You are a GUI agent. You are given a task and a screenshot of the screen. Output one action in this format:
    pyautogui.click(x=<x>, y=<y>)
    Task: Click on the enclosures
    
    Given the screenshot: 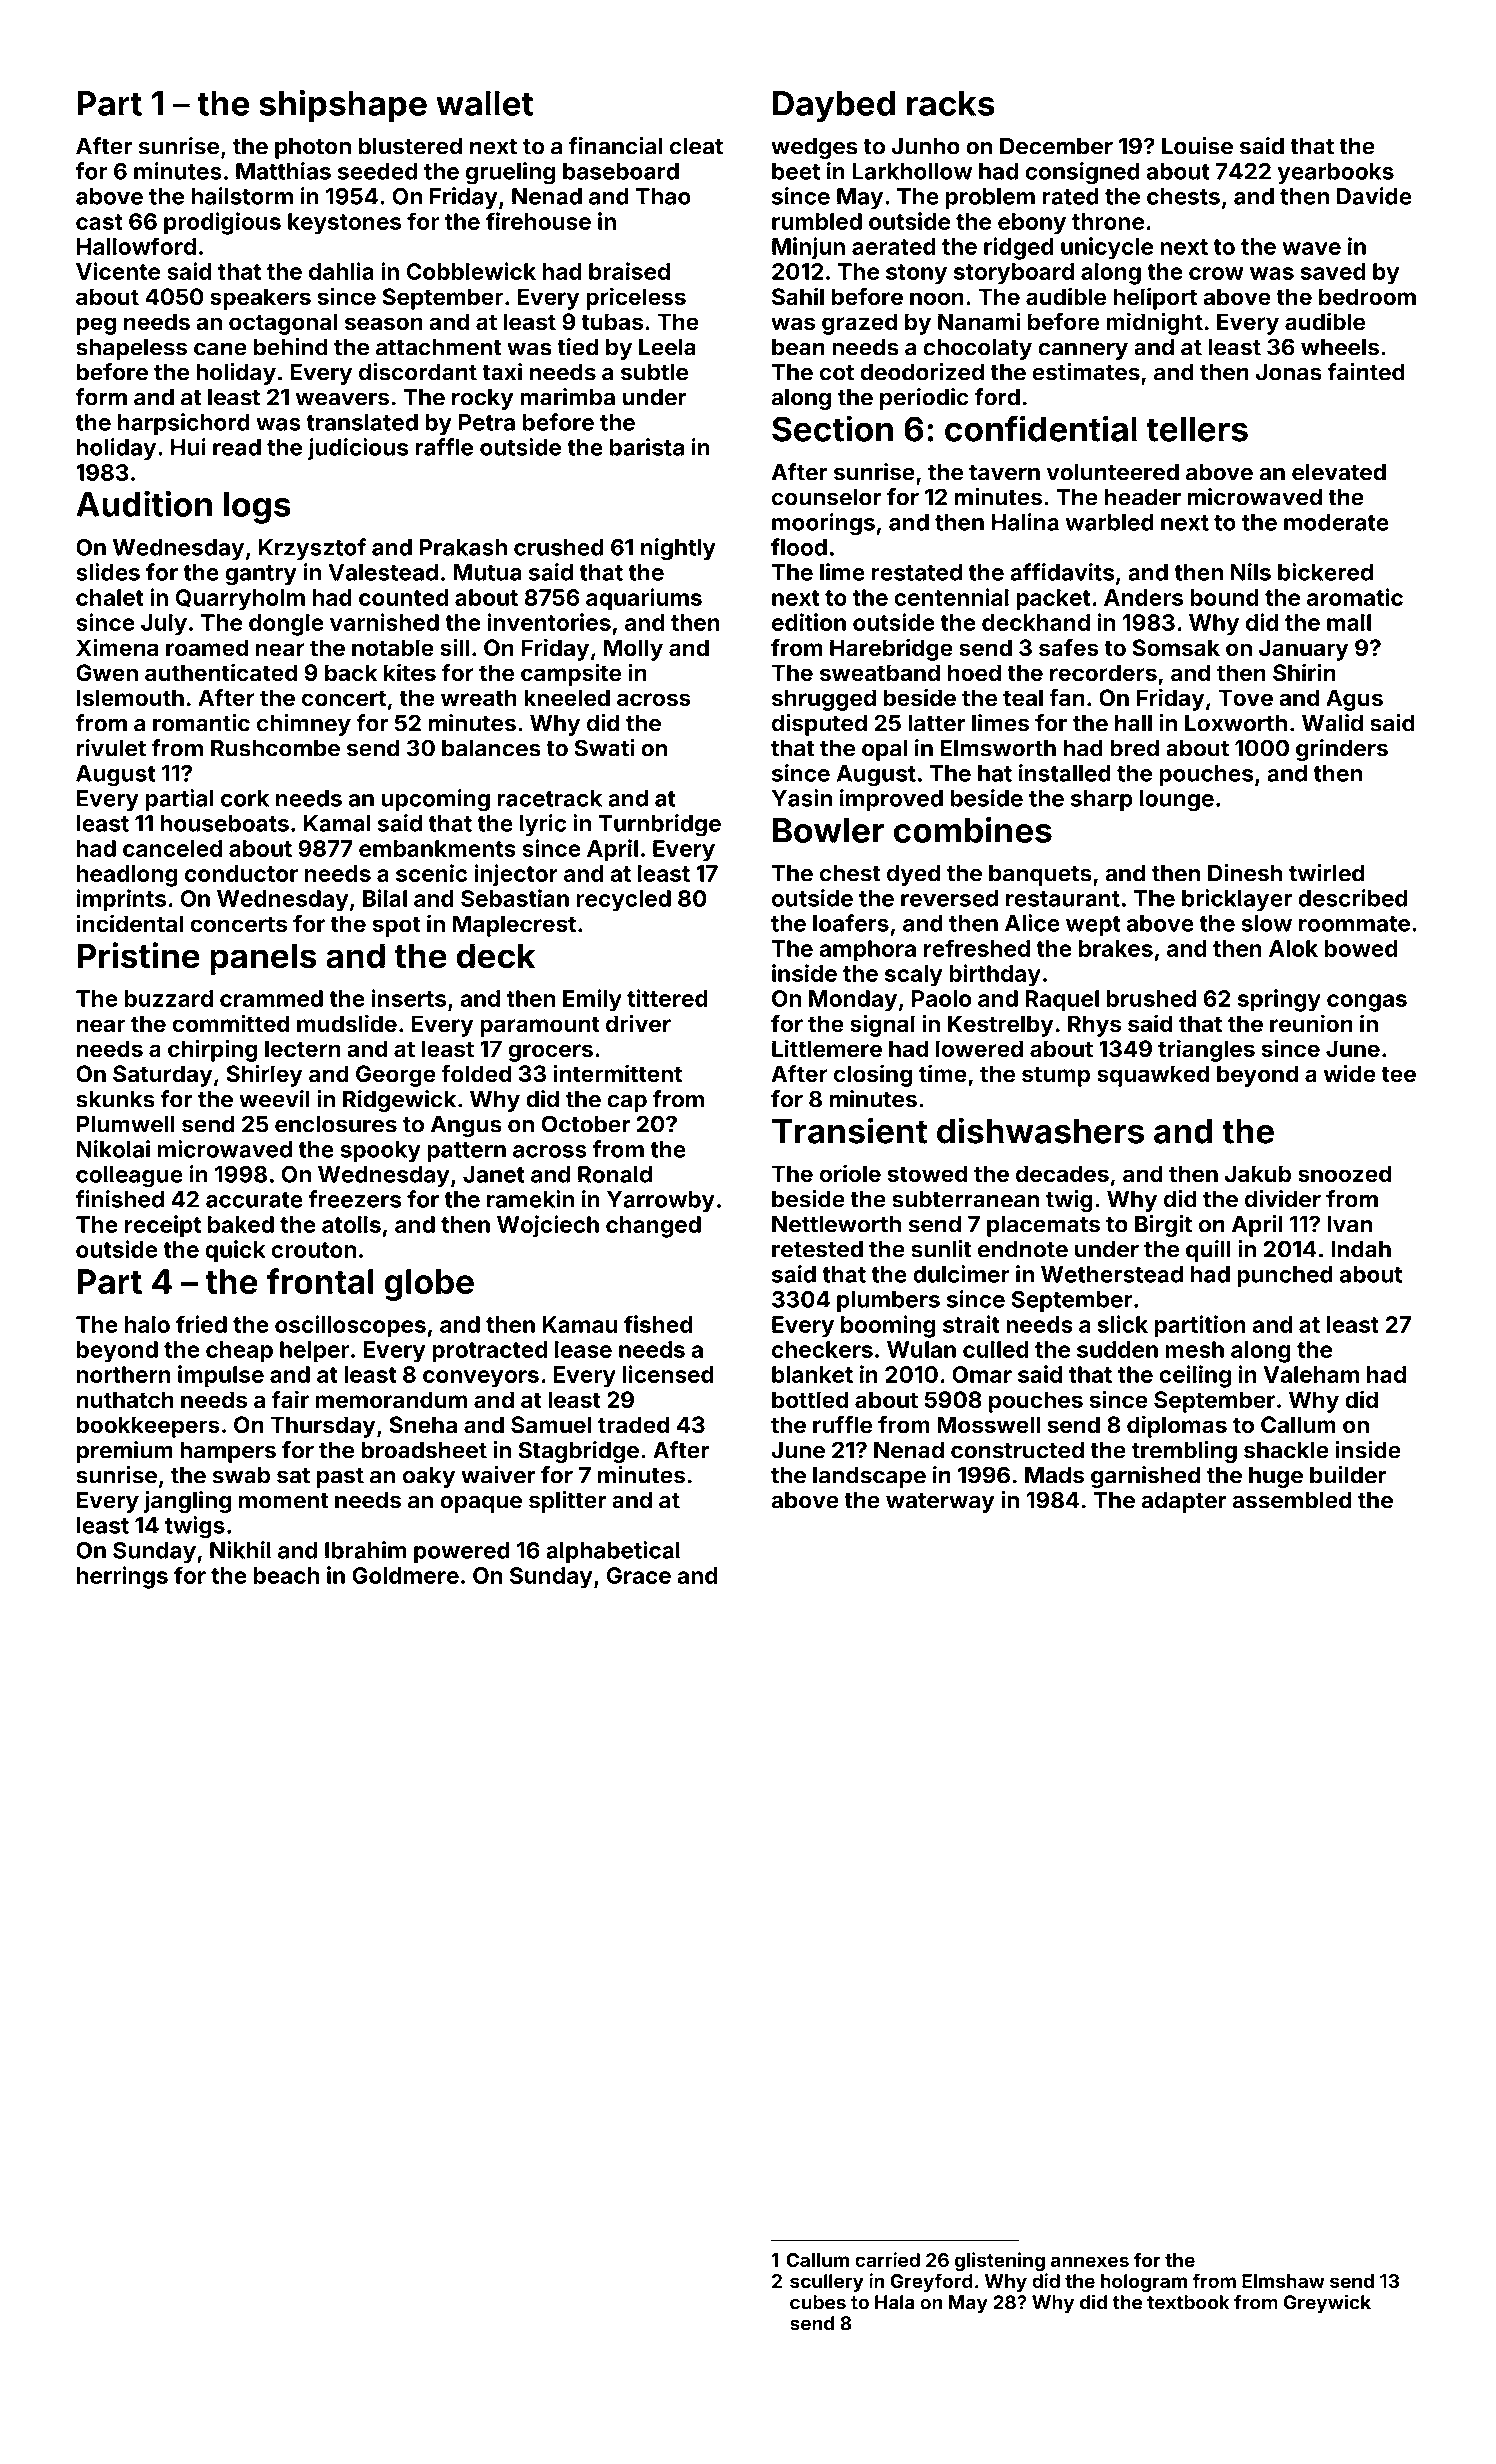 What is the action you would take?
    pyautogui.click(x=336, y=1124)
